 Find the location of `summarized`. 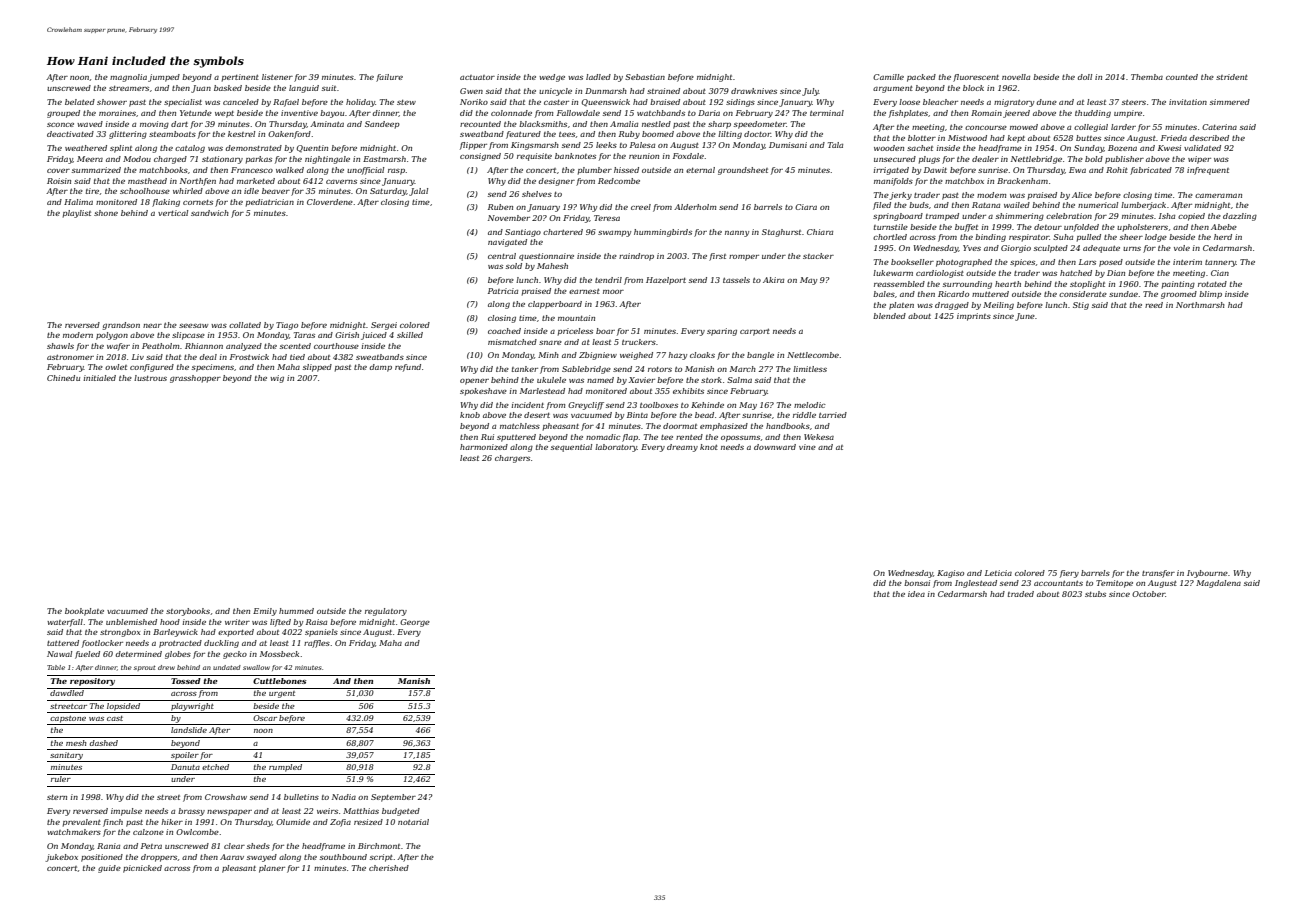

summarized is located at coordinates (96, 170).
